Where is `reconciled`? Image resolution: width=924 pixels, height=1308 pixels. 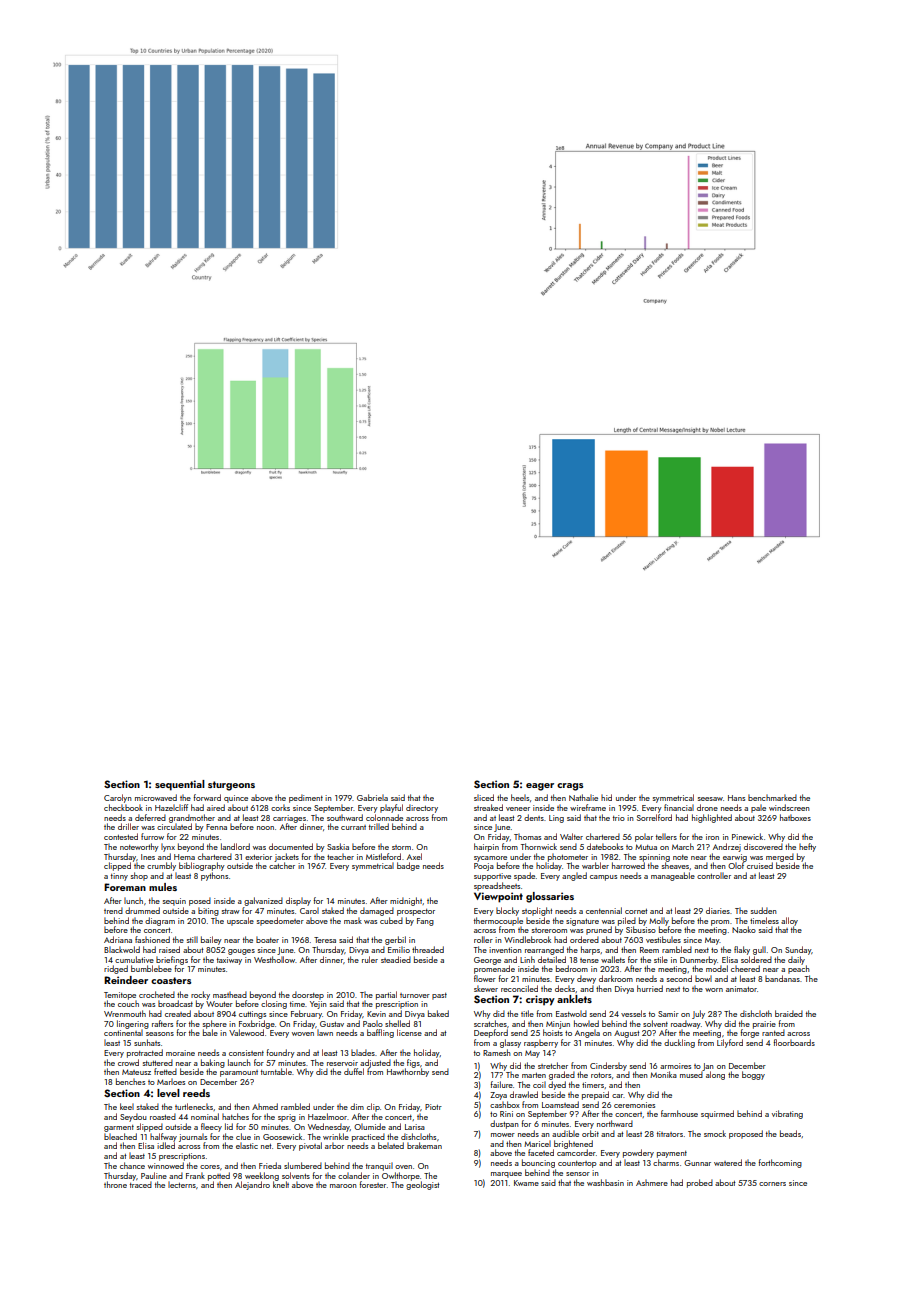
reconciled is located at coordinates (519, 988).
